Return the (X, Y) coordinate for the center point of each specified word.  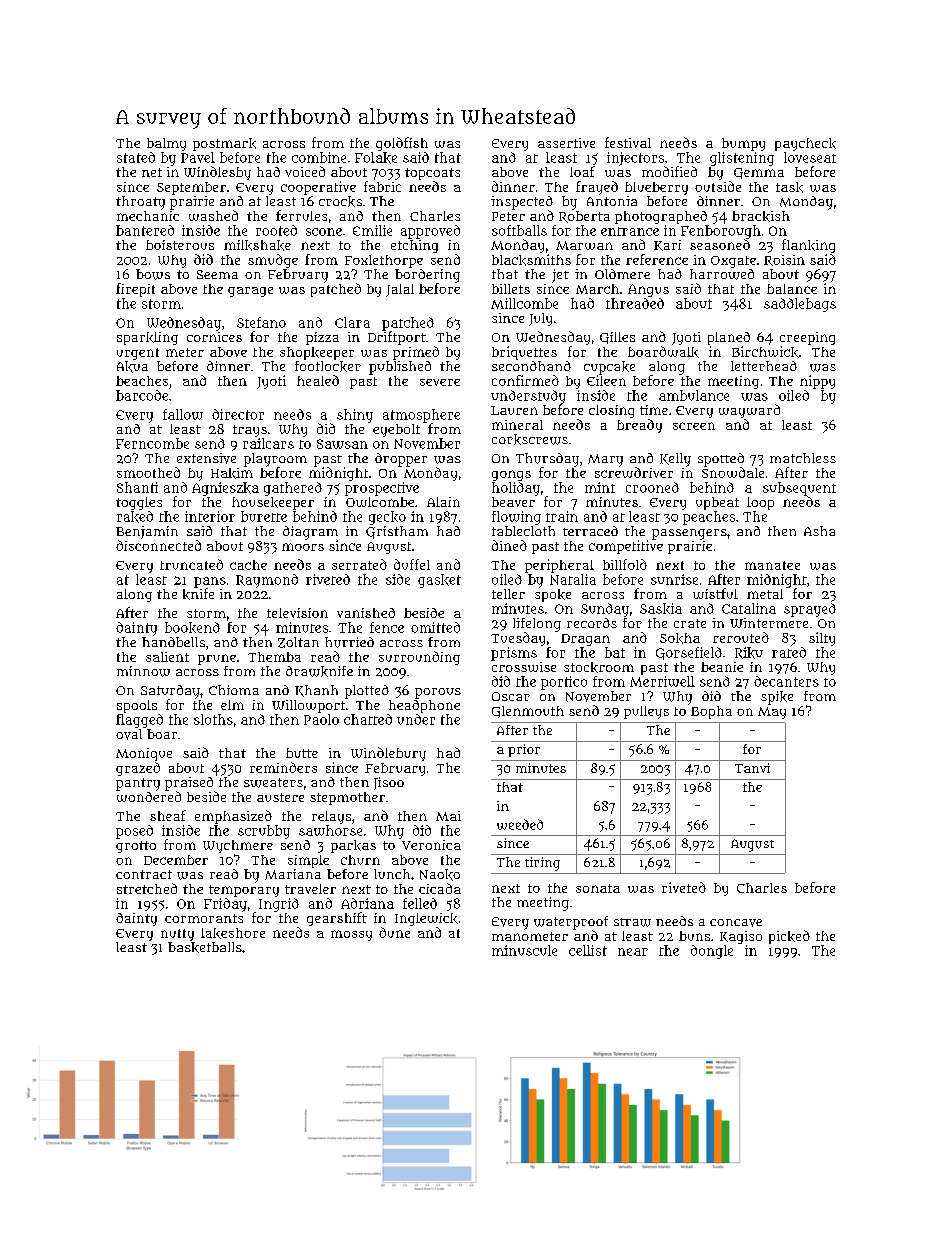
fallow (183, 414)
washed (213, 215)
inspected (522, 203)
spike (777, 698)
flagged (139, 721)
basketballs (205, 947)
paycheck (805, 144)
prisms (514, 654)
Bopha (711, 712)
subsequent (799, 489)
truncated (191, 564)
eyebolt (396, 430)
